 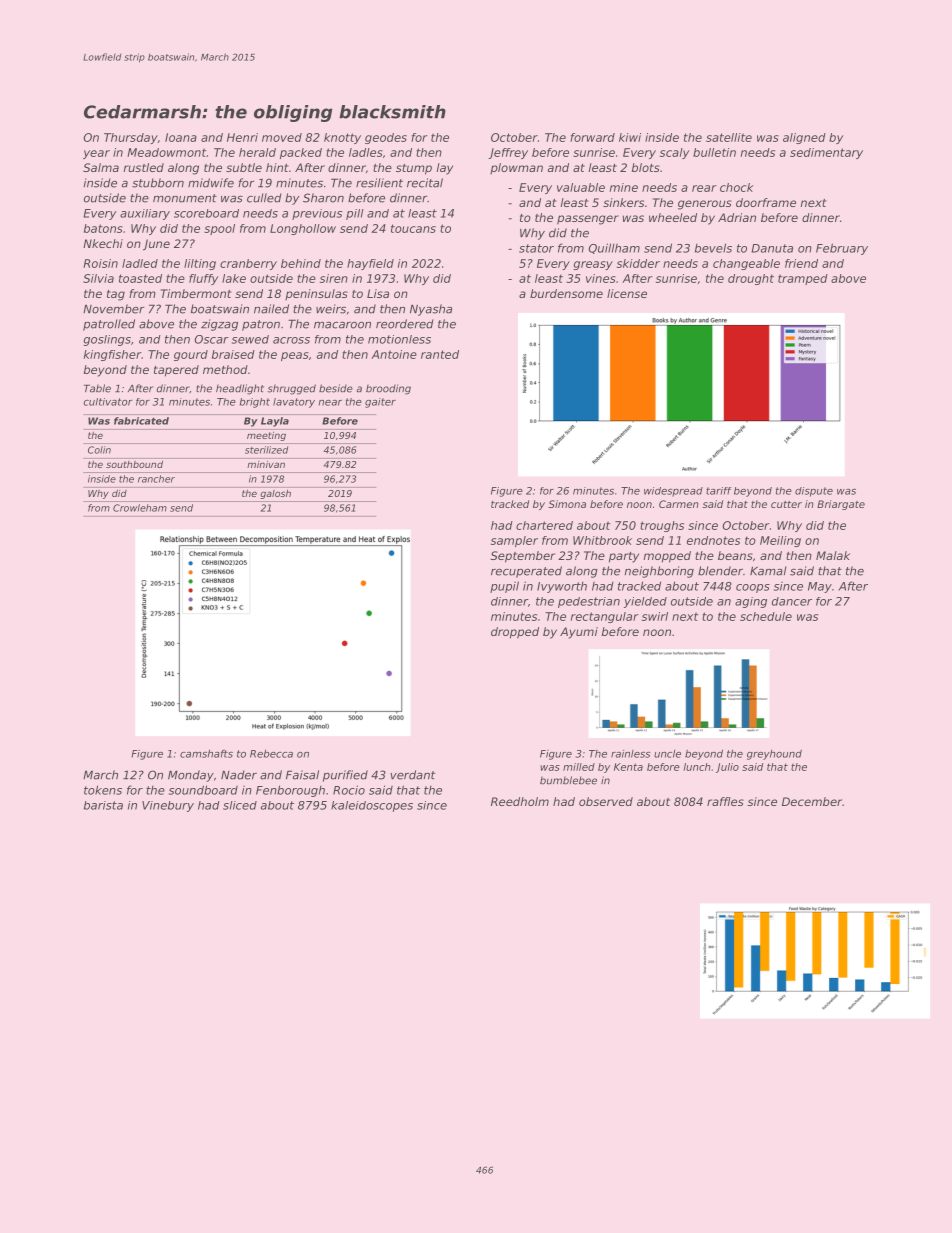 I want to click on shrugged, so click(x=291, y=389).
